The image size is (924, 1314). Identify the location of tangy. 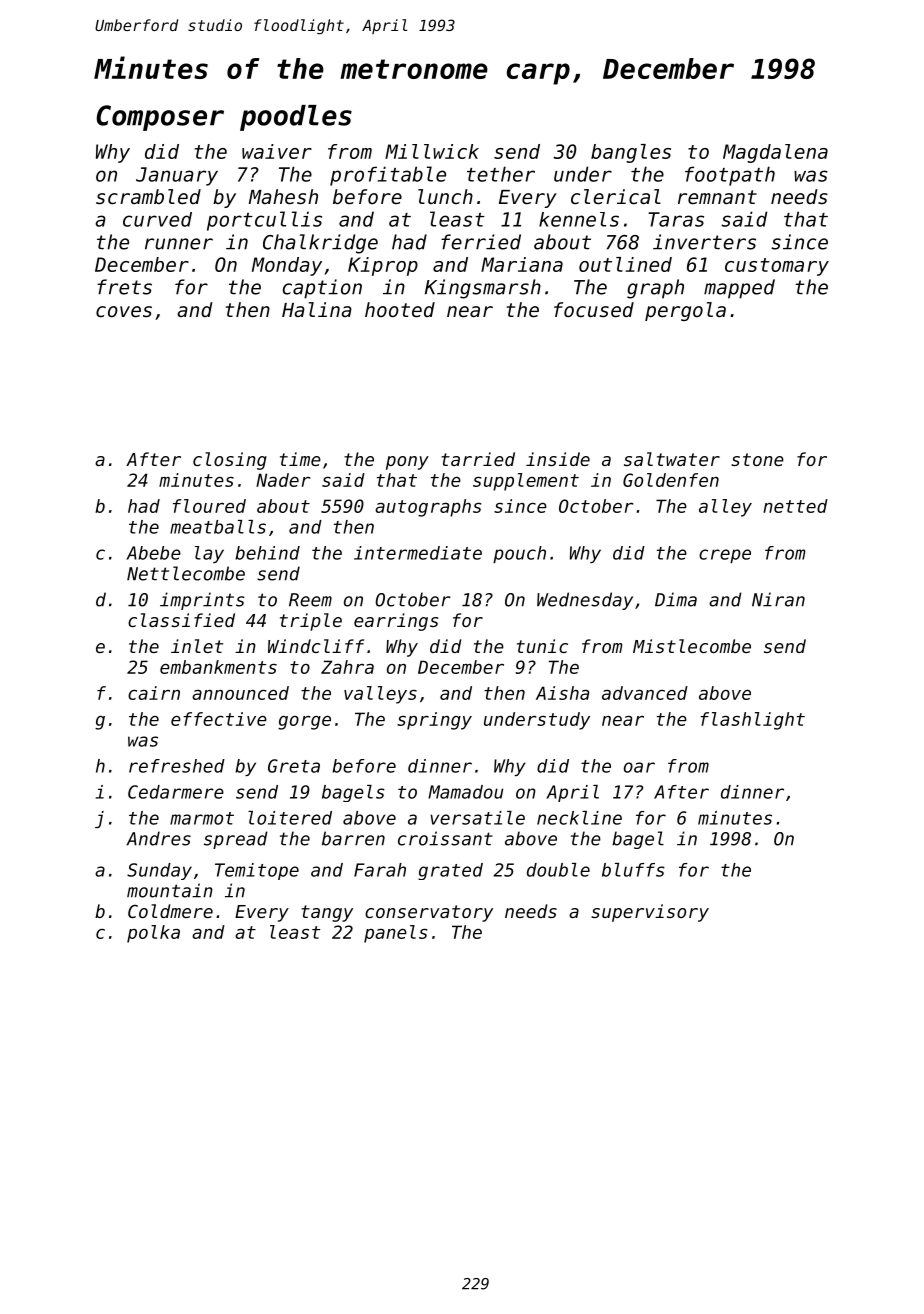
(327, 913).
